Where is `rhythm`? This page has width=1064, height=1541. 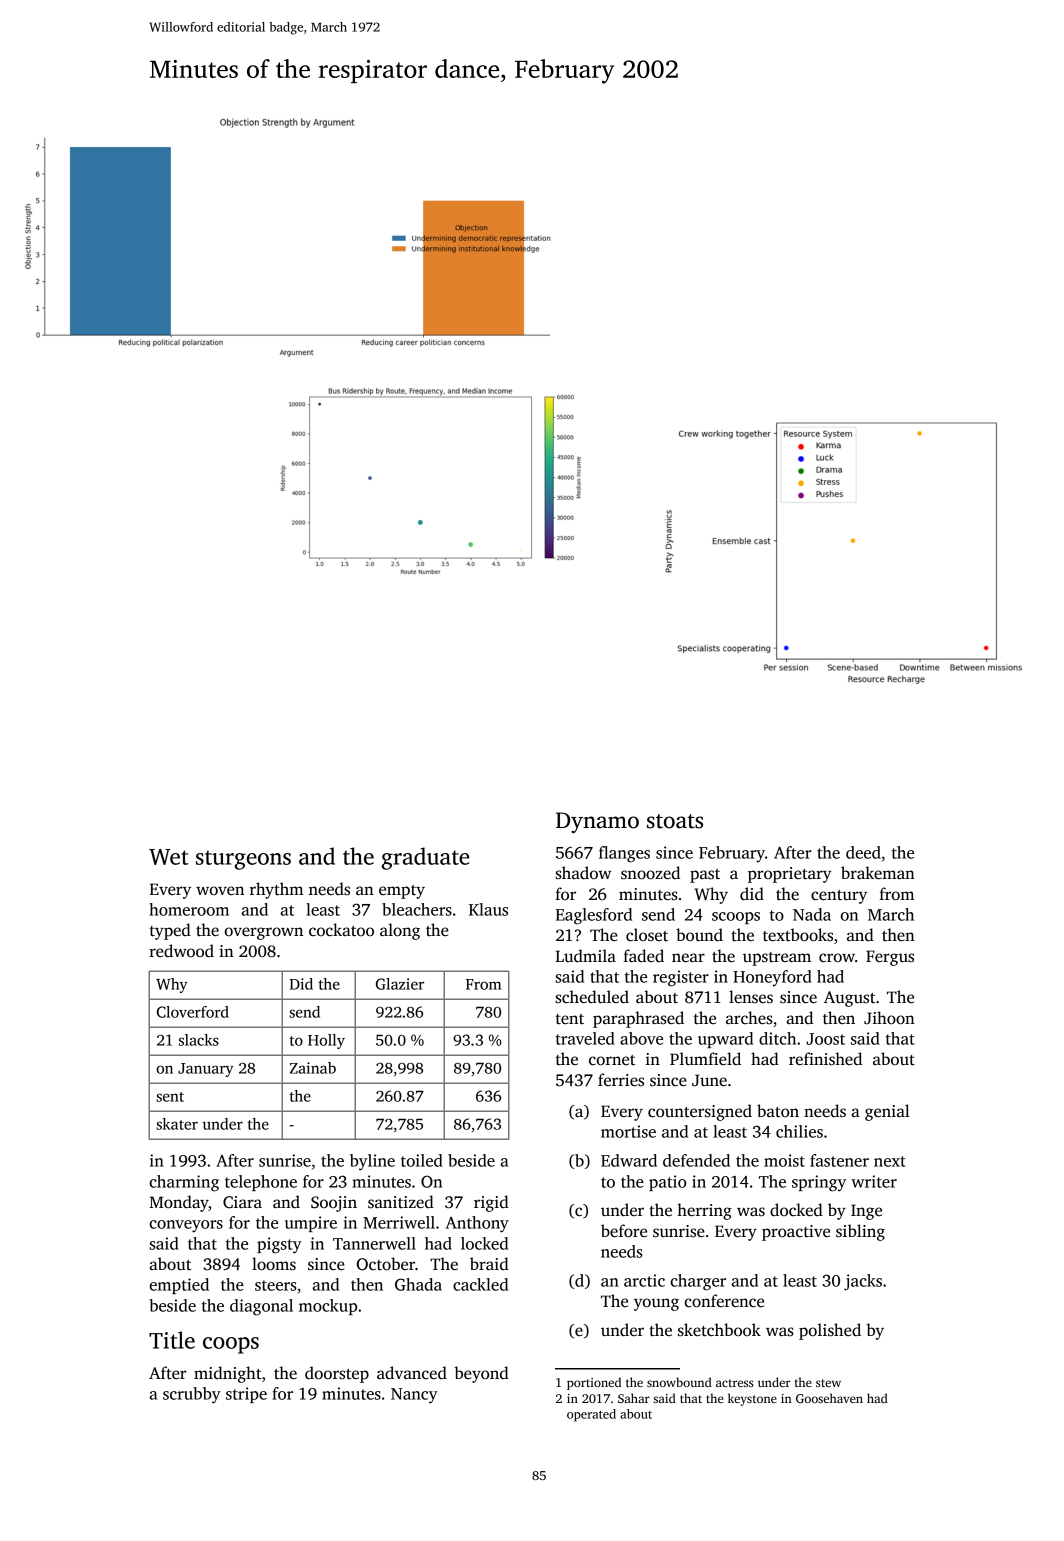 rhythm is located at coordinates (276, 890).
